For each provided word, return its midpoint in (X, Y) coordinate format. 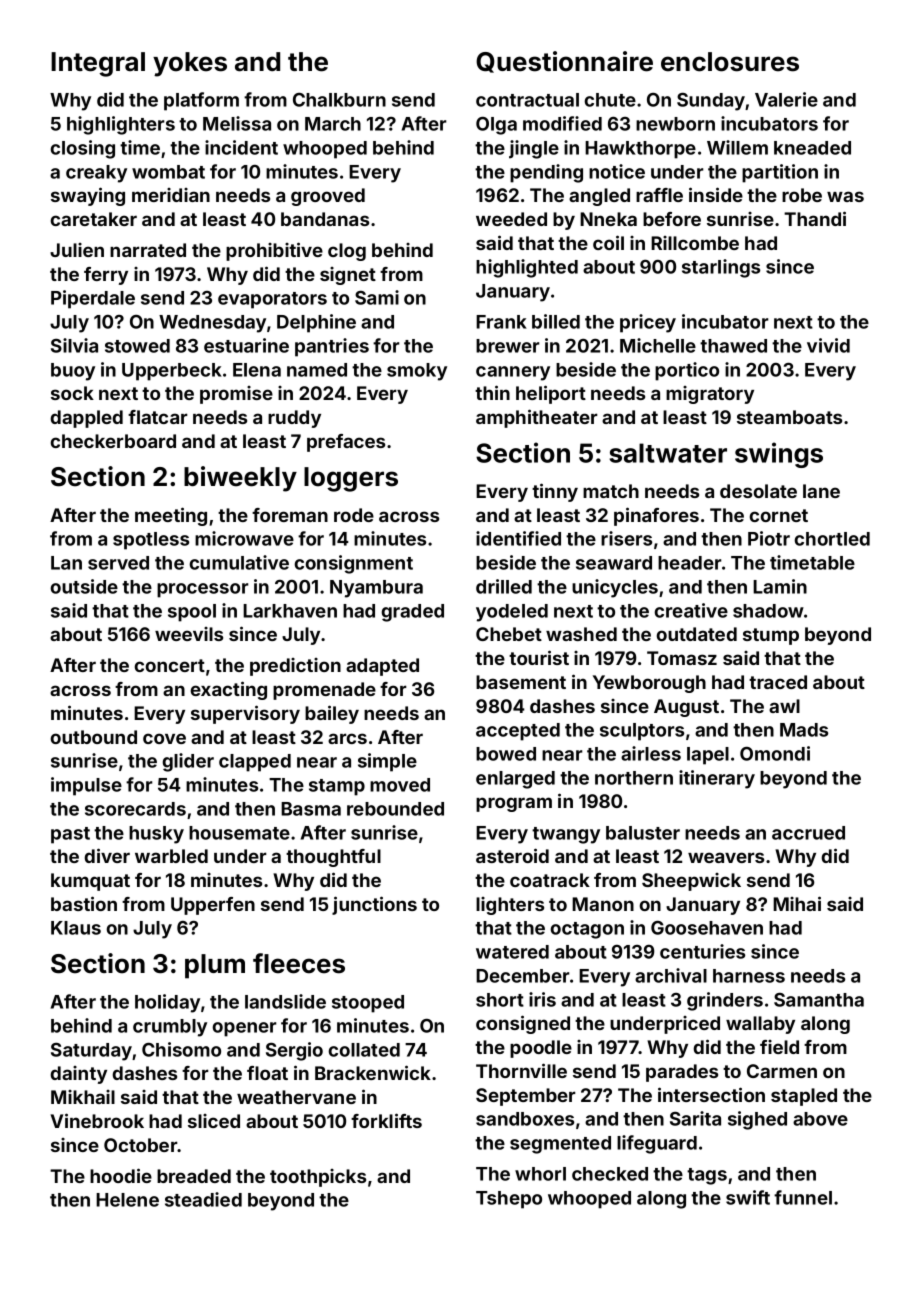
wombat (168, 172)
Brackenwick (373, 1072)
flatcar (158, 417)
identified (518, 538)
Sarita (695, 1118)
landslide (285, 1001)
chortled (832, 539)
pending (546, 173)
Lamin (780, 586)
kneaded (812, 148)
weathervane (296, 1097)
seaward (614, 563)
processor (203, 590)
